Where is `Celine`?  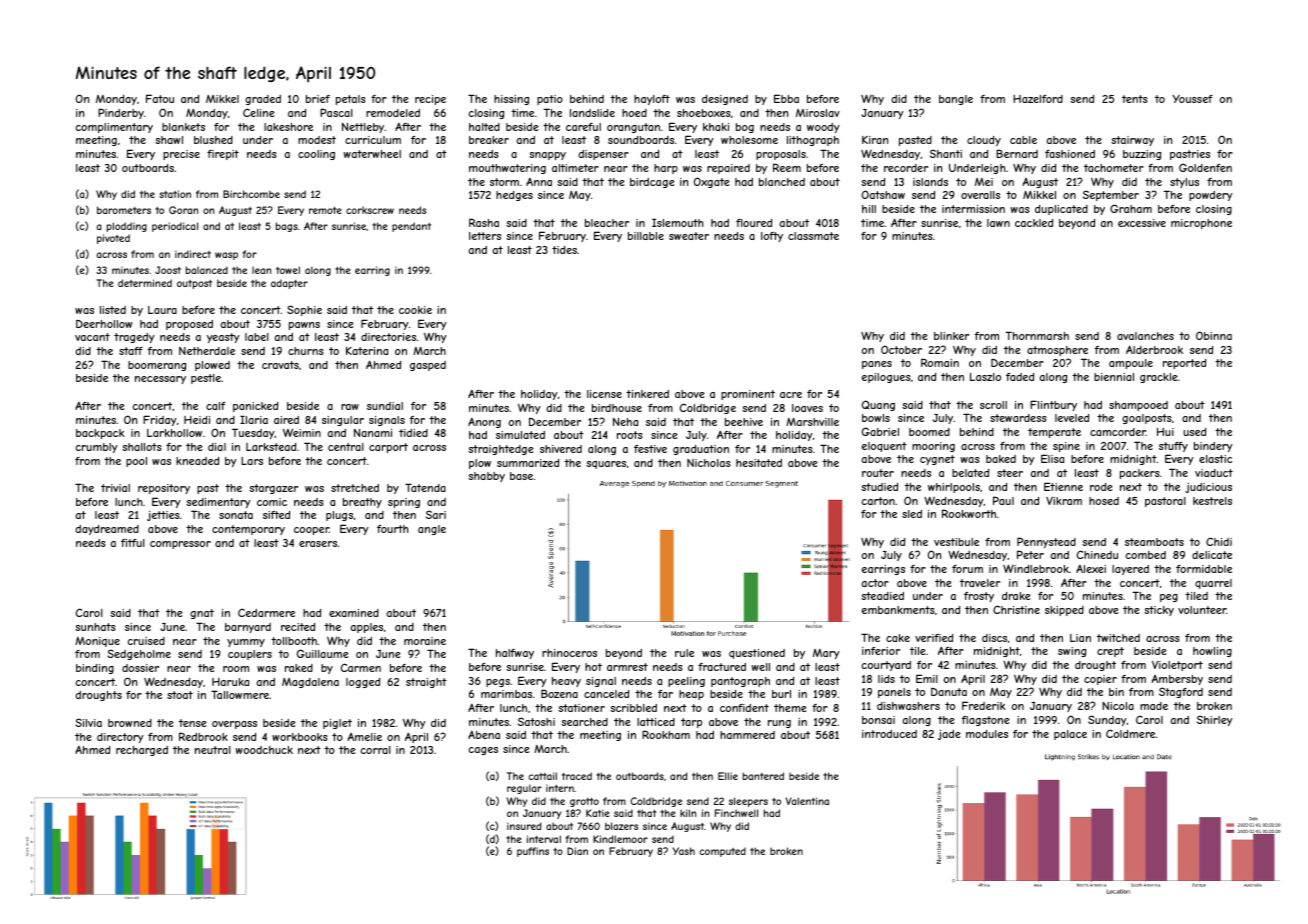 Celine is located at coordinates (259, 112).
